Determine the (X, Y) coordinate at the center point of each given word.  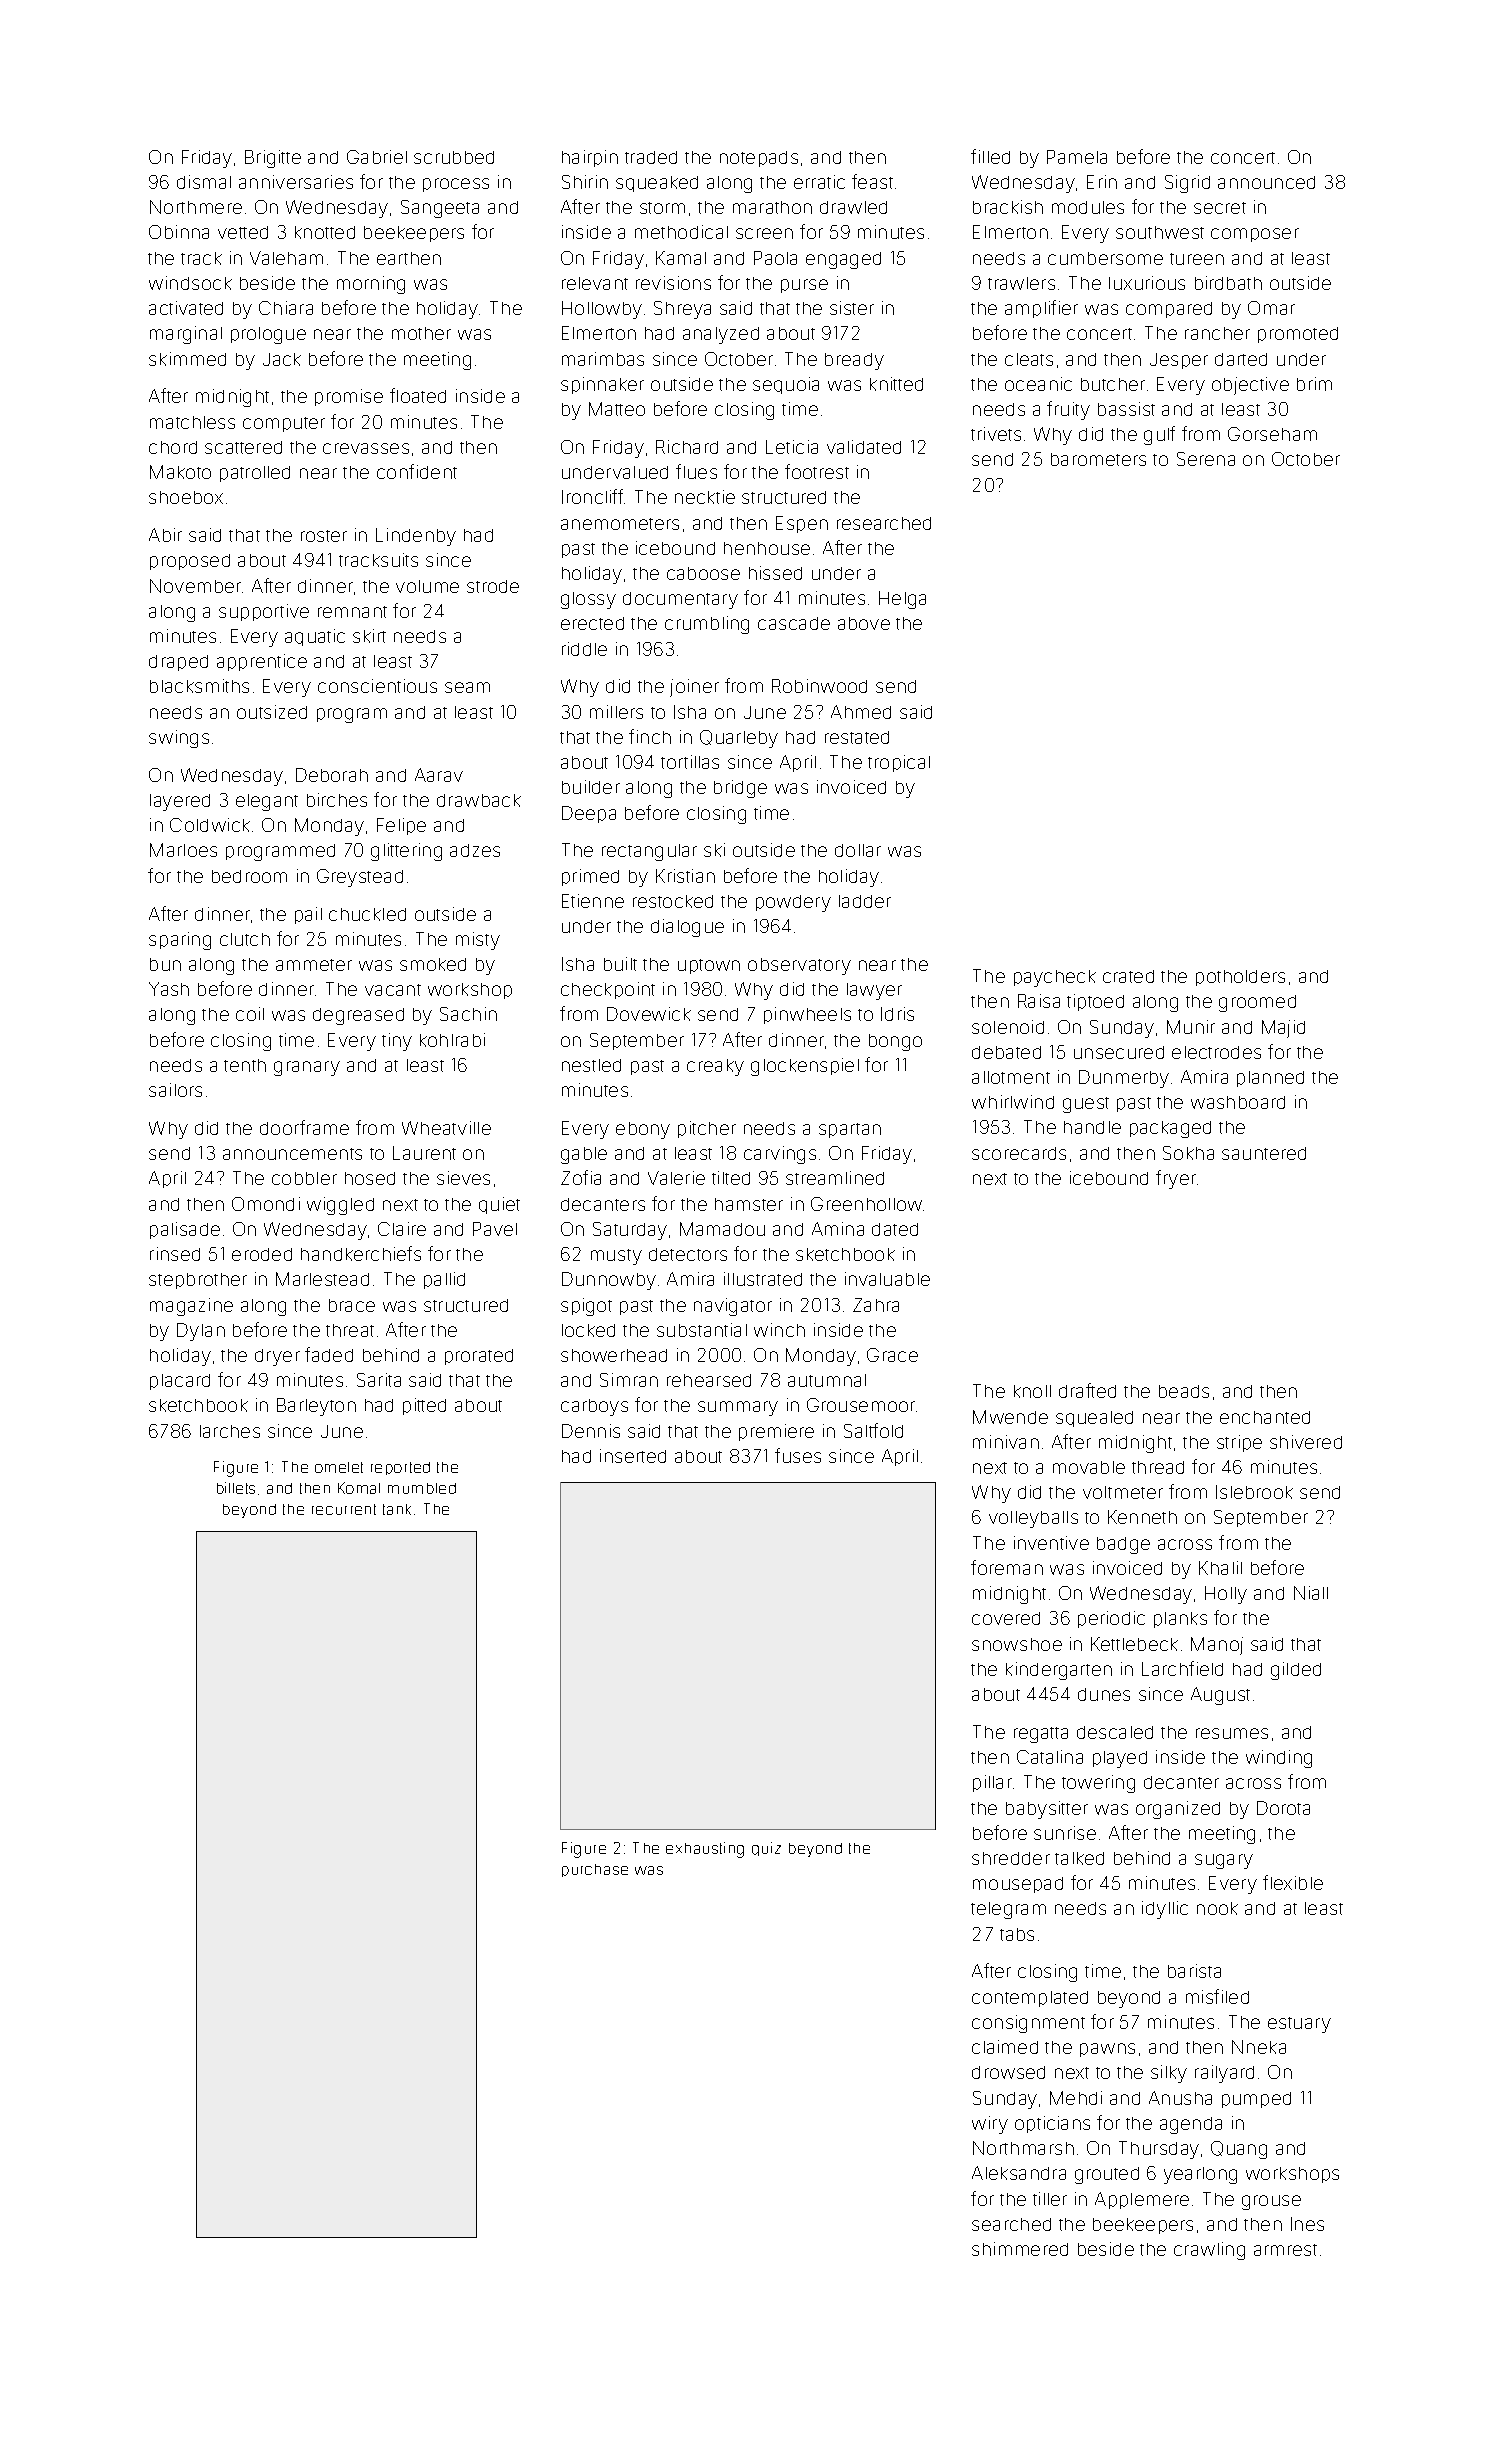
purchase (595, 1870)
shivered (1306, 1442)
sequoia (786, 385)
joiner (694, 688)
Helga (902, 600)
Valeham (286, 258)
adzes (475, 850)
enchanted (1265, 1417)
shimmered (1020, 2249)
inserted (633, 1456)
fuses (798, 1455)
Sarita (379, 1380)
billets (236, 1488)
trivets (996, 434)
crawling (1209, 2251)
